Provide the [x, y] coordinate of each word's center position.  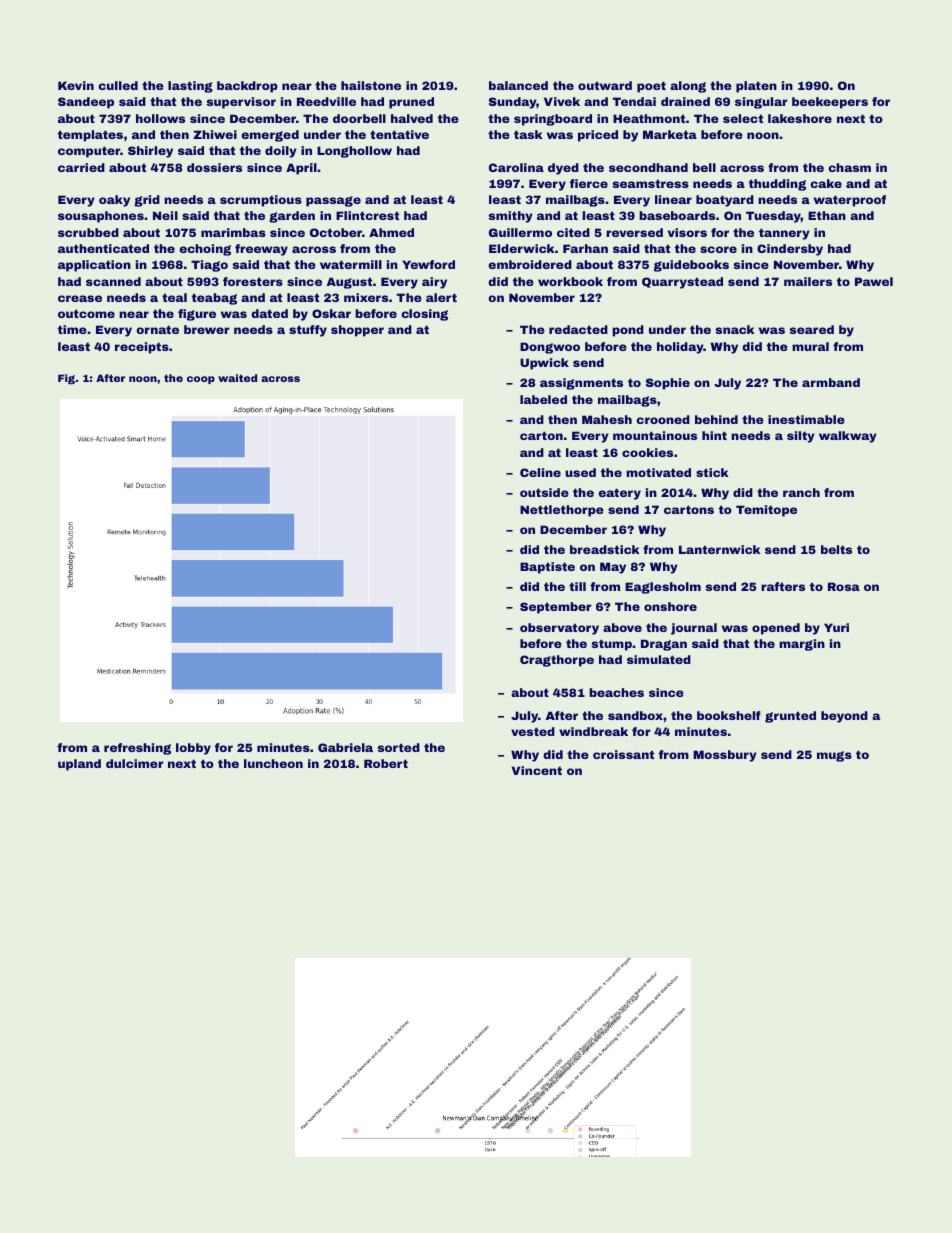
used [580, 472]
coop [201, 380]
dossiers [214, 167]
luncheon [273, 763]
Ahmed [391, 232]
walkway [848, 437]
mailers [808, 281]
